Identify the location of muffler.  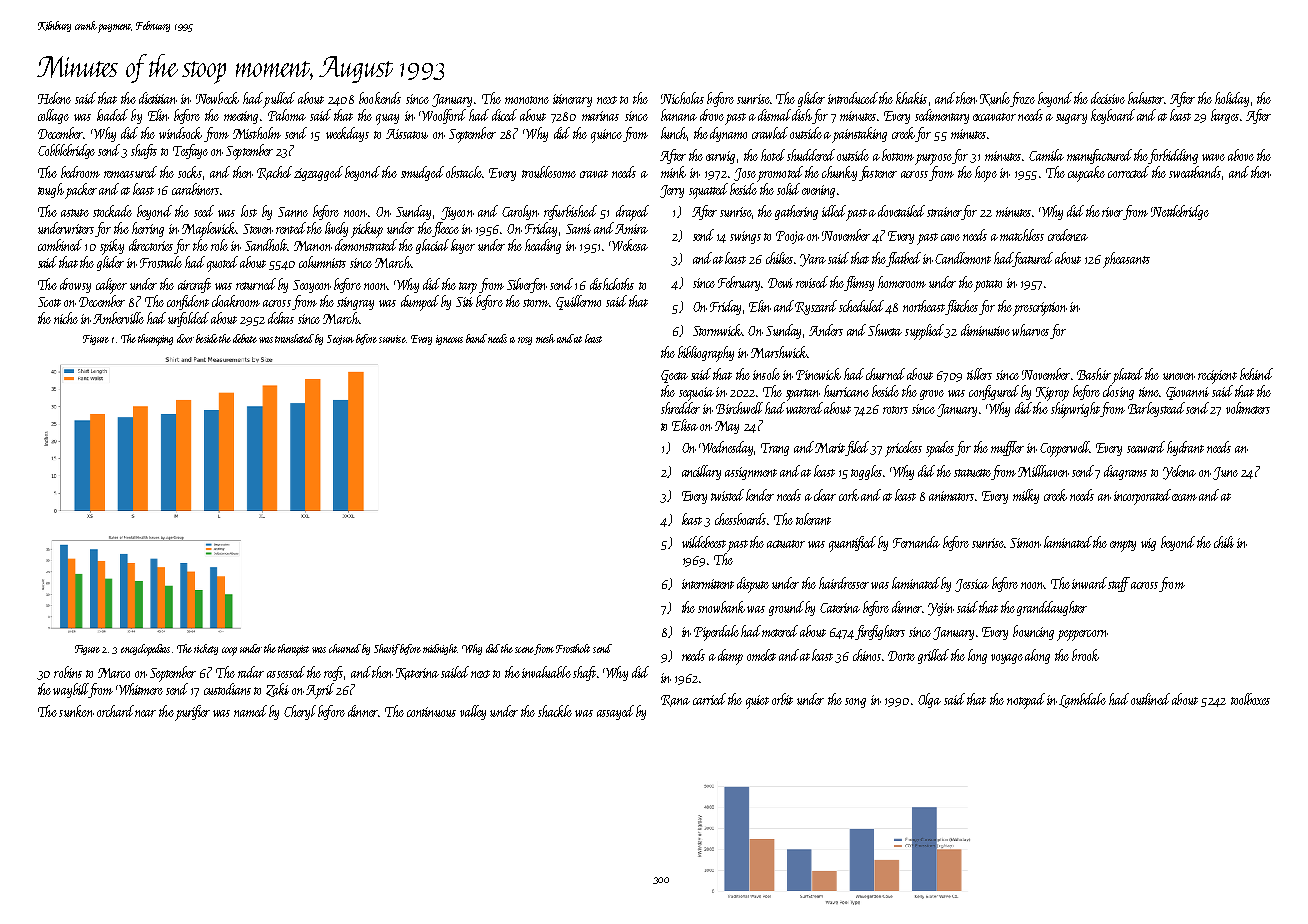
(1007, 448).
